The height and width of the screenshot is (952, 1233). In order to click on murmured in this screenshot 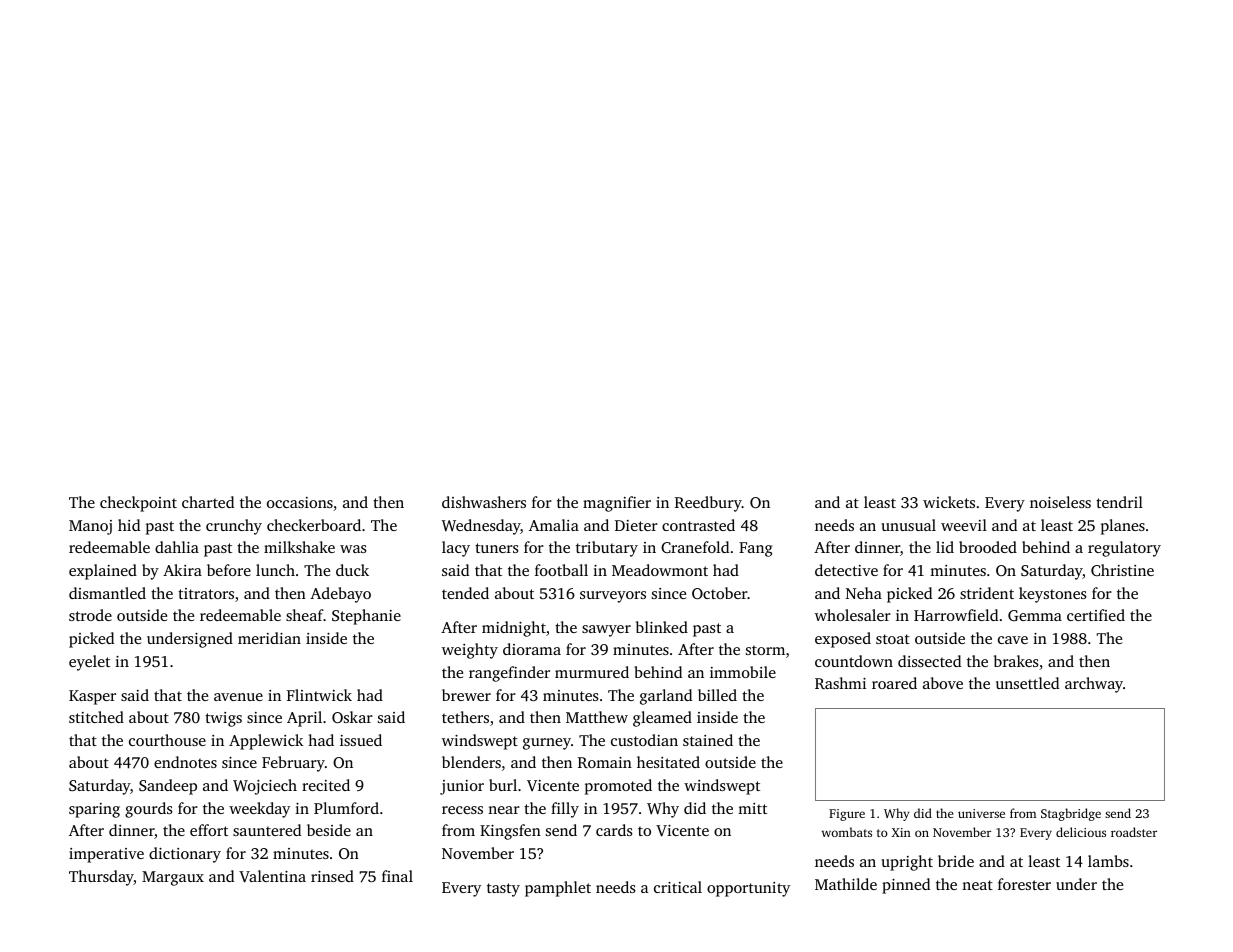, I will do `click(592, 672)`.
